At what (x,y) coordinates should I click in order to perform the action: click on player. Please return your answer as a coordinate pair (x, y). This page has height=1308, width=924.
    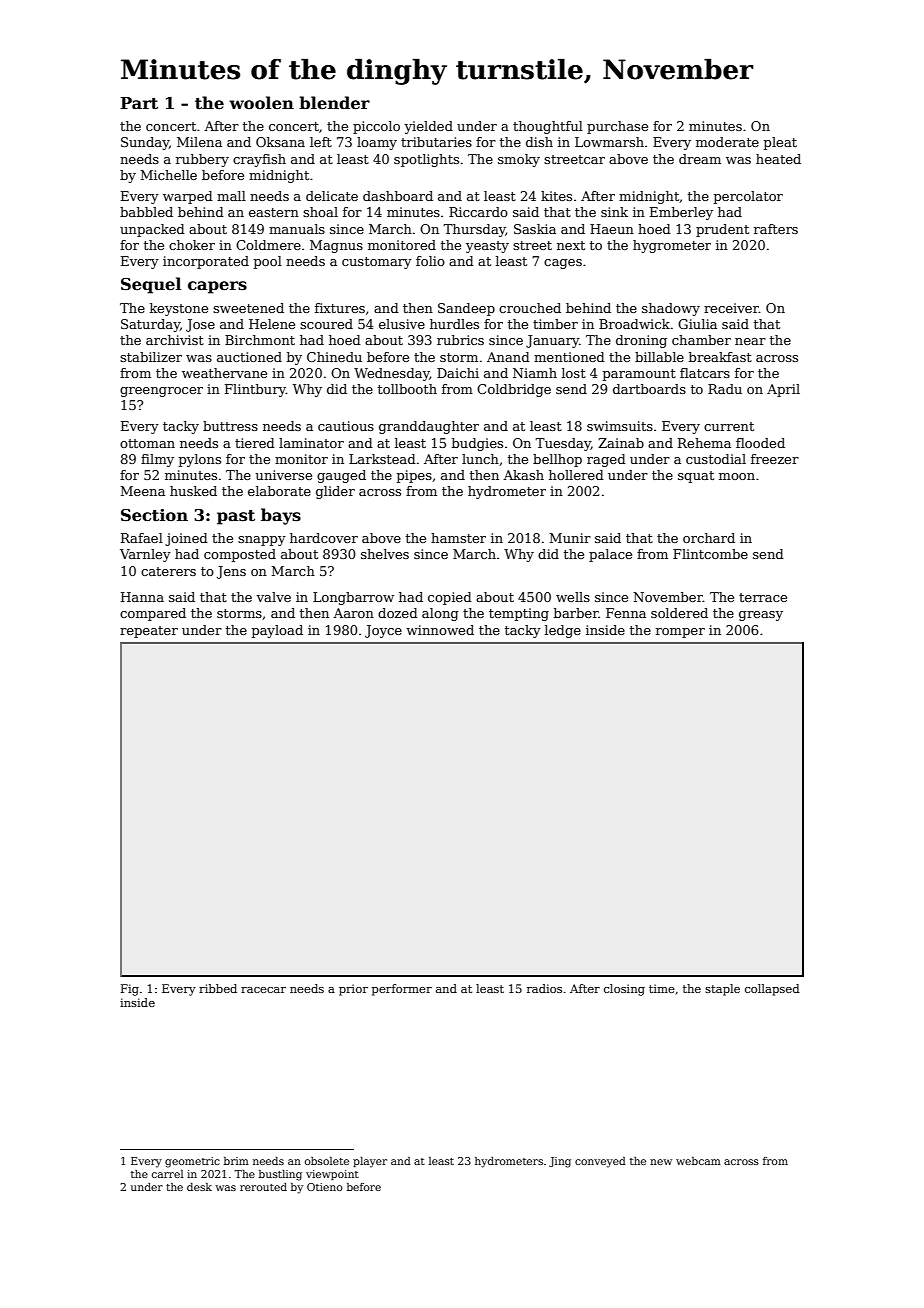
    Looking at the image, I should click on (370, 1162).
